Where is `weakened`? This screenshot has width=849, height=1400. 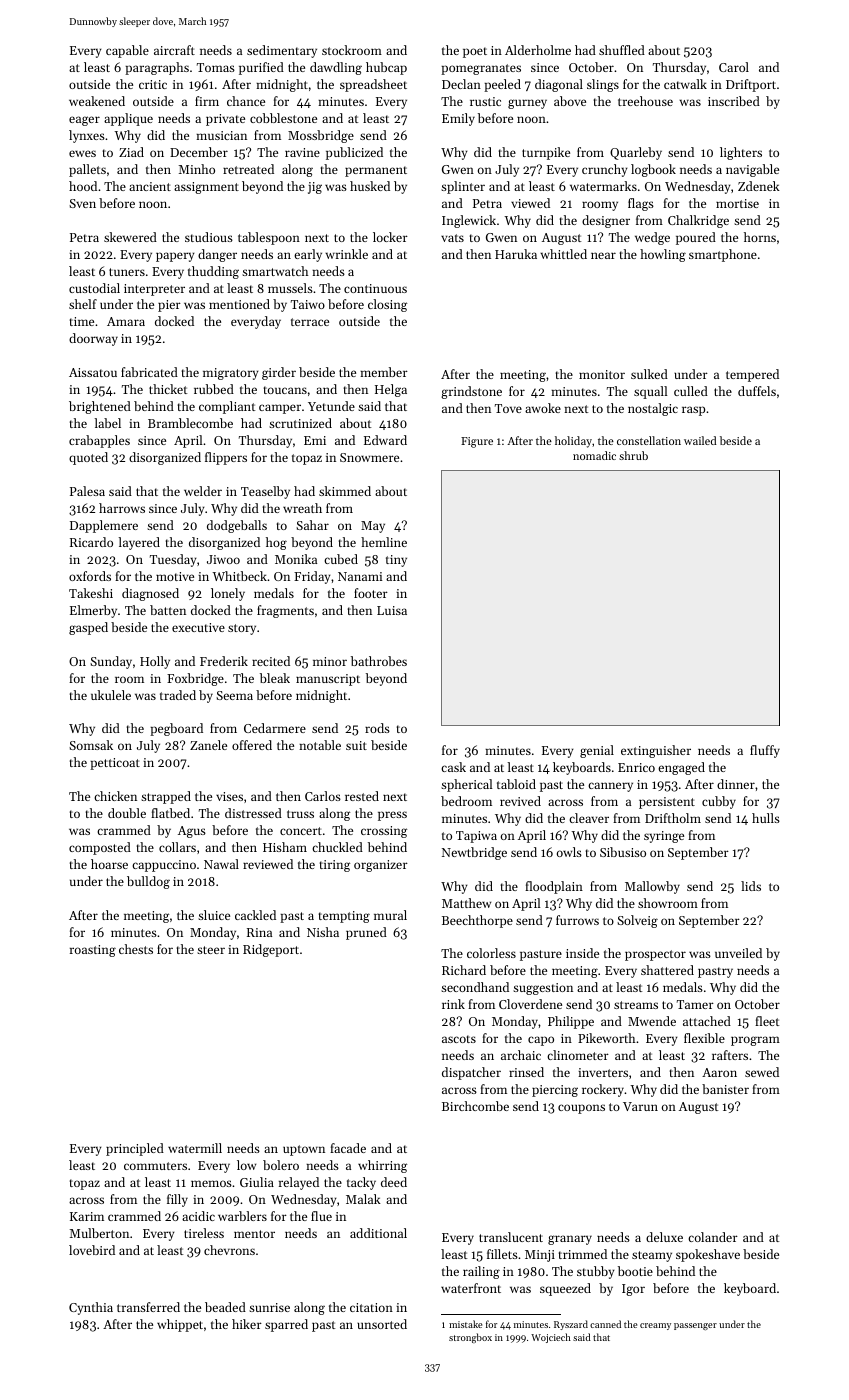
weakened is located at coordinates (97, 101).
